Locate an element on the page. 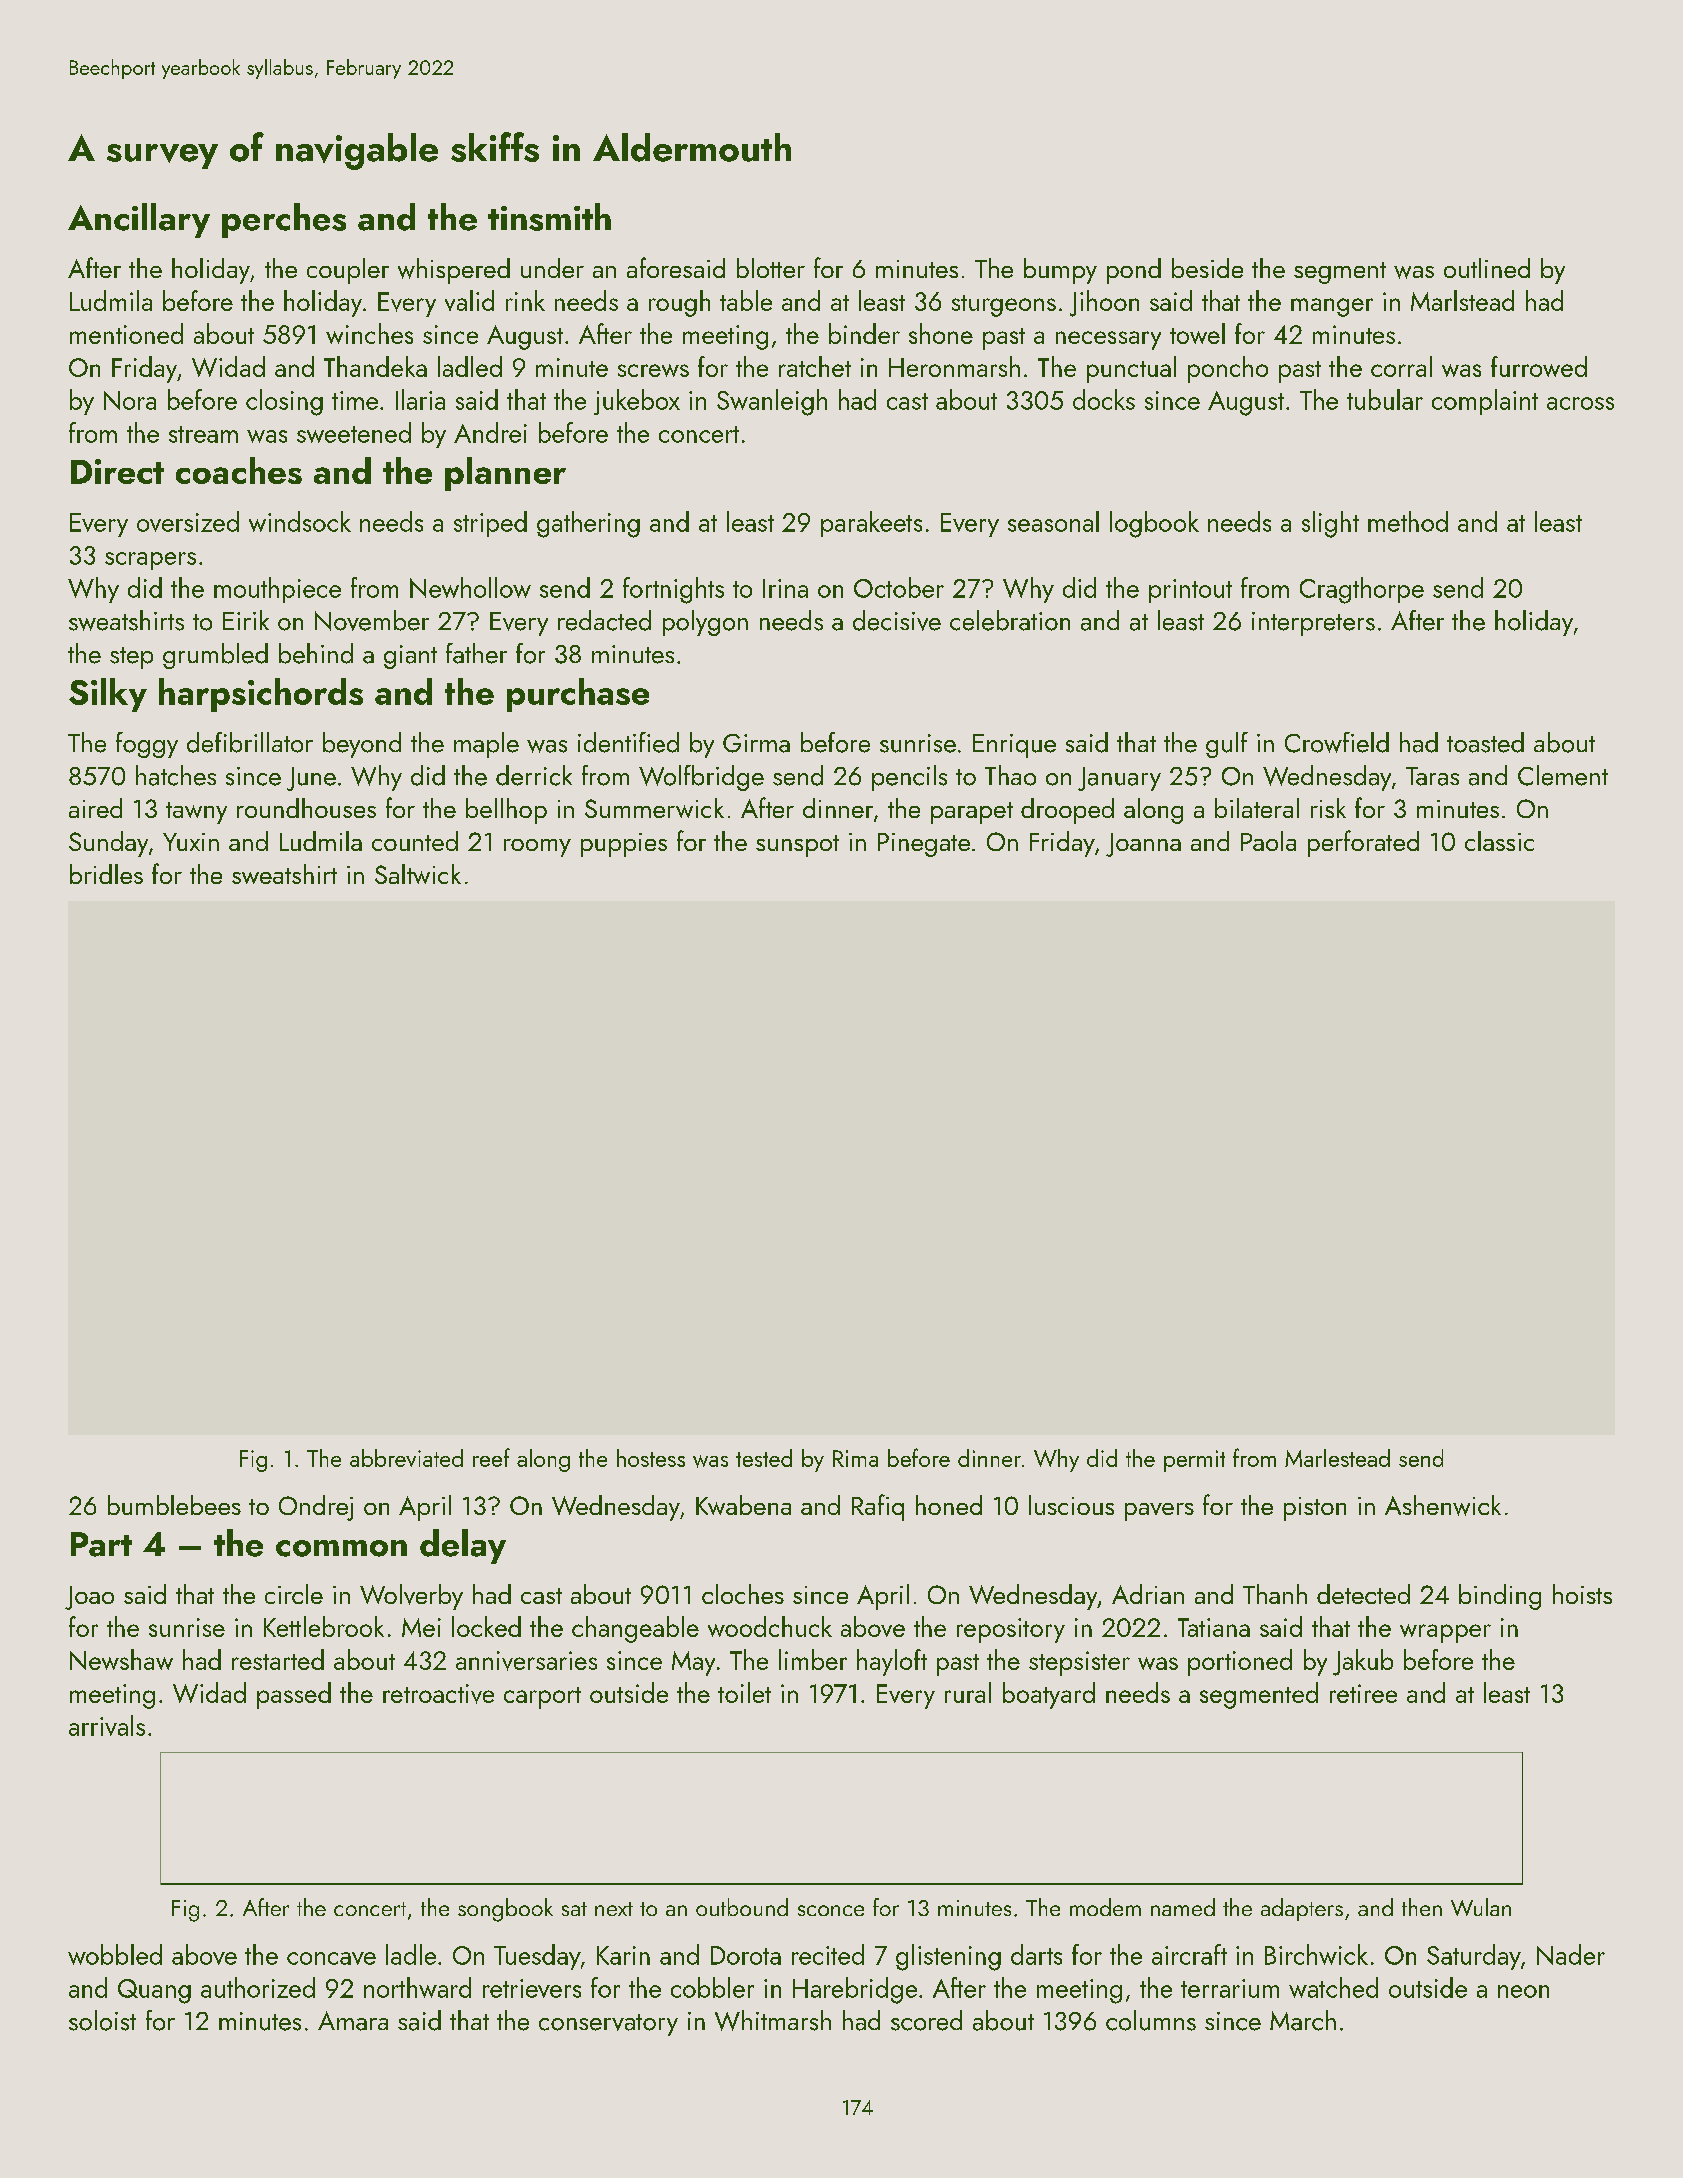 This image has height=2178, width=1683. Cragthorpe is located at coordinates (1362, 590).
